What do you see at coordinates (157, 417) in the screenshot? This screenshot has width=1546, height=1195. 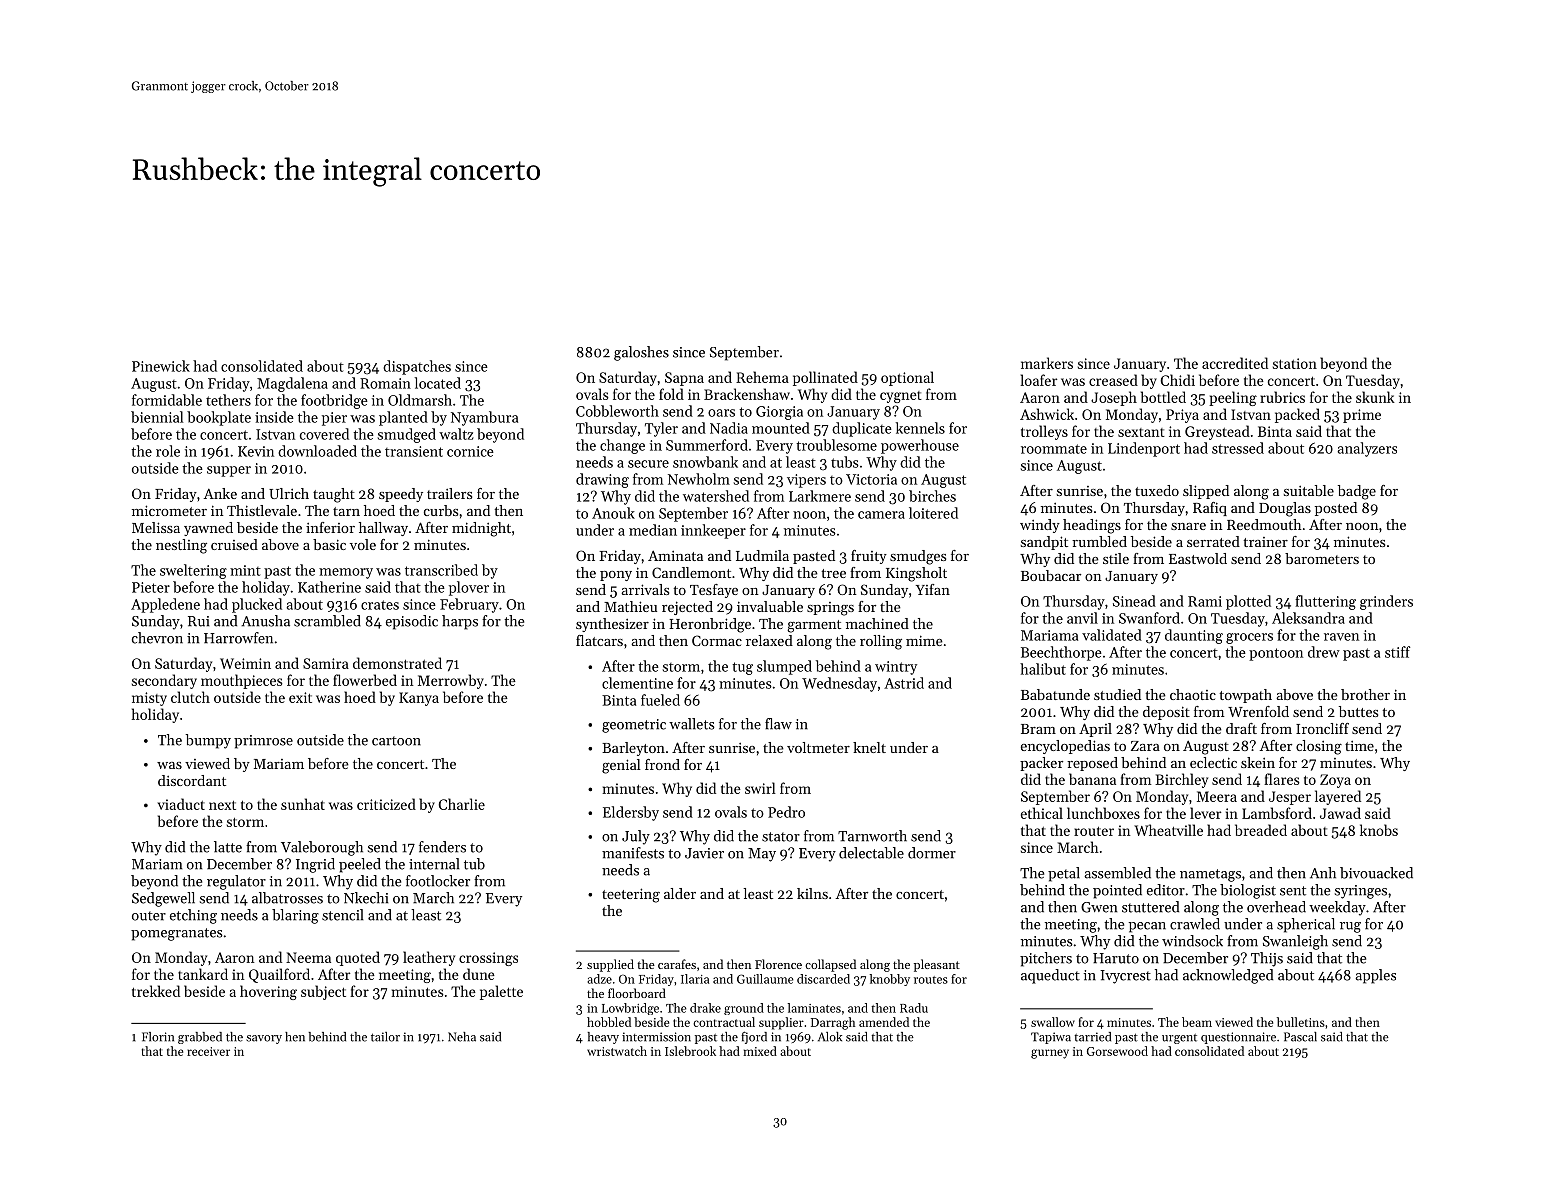 I see `biennial` at bounding box center [157, 417].
